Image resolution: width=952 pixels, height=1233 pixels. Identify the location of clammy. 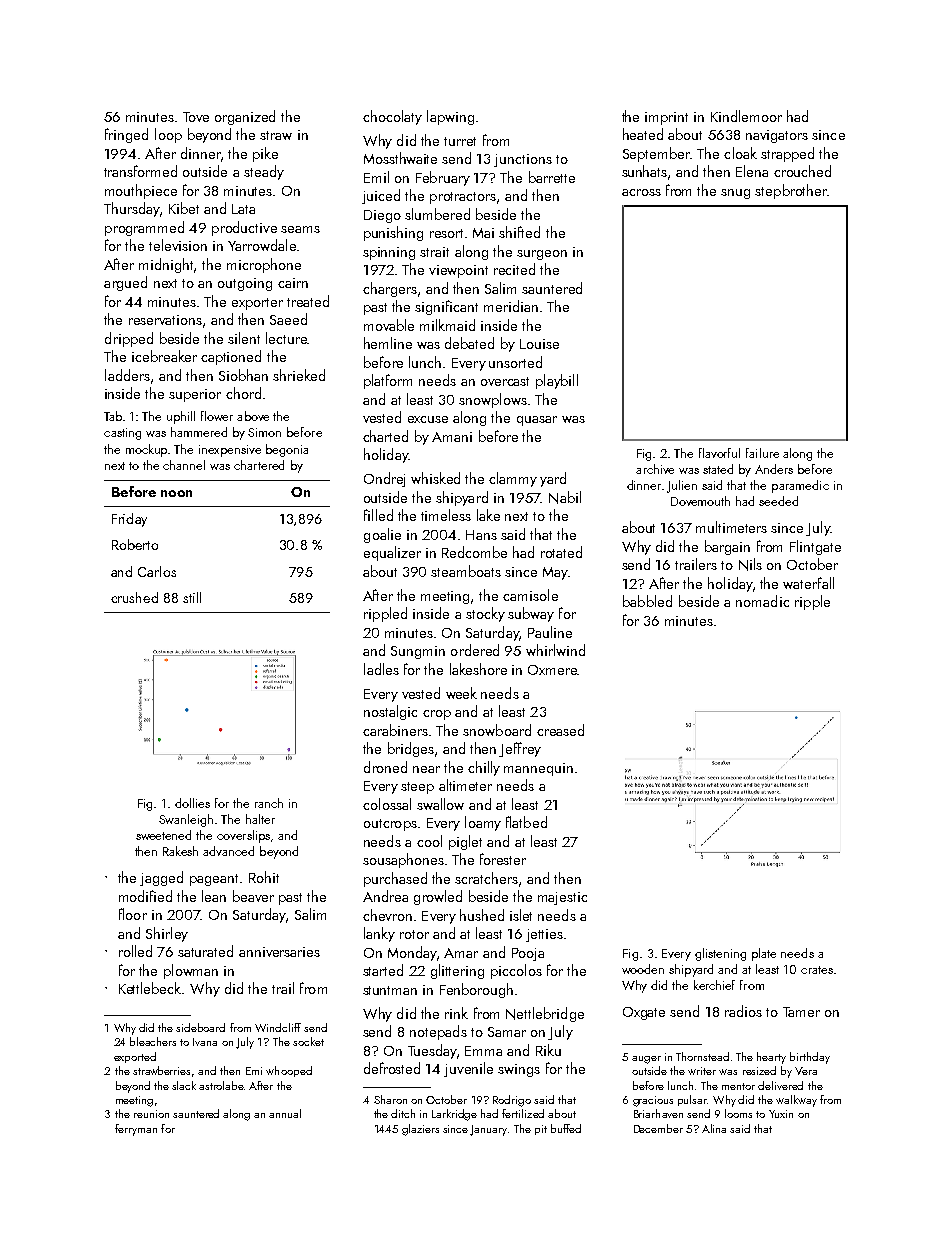
(513, 479).
